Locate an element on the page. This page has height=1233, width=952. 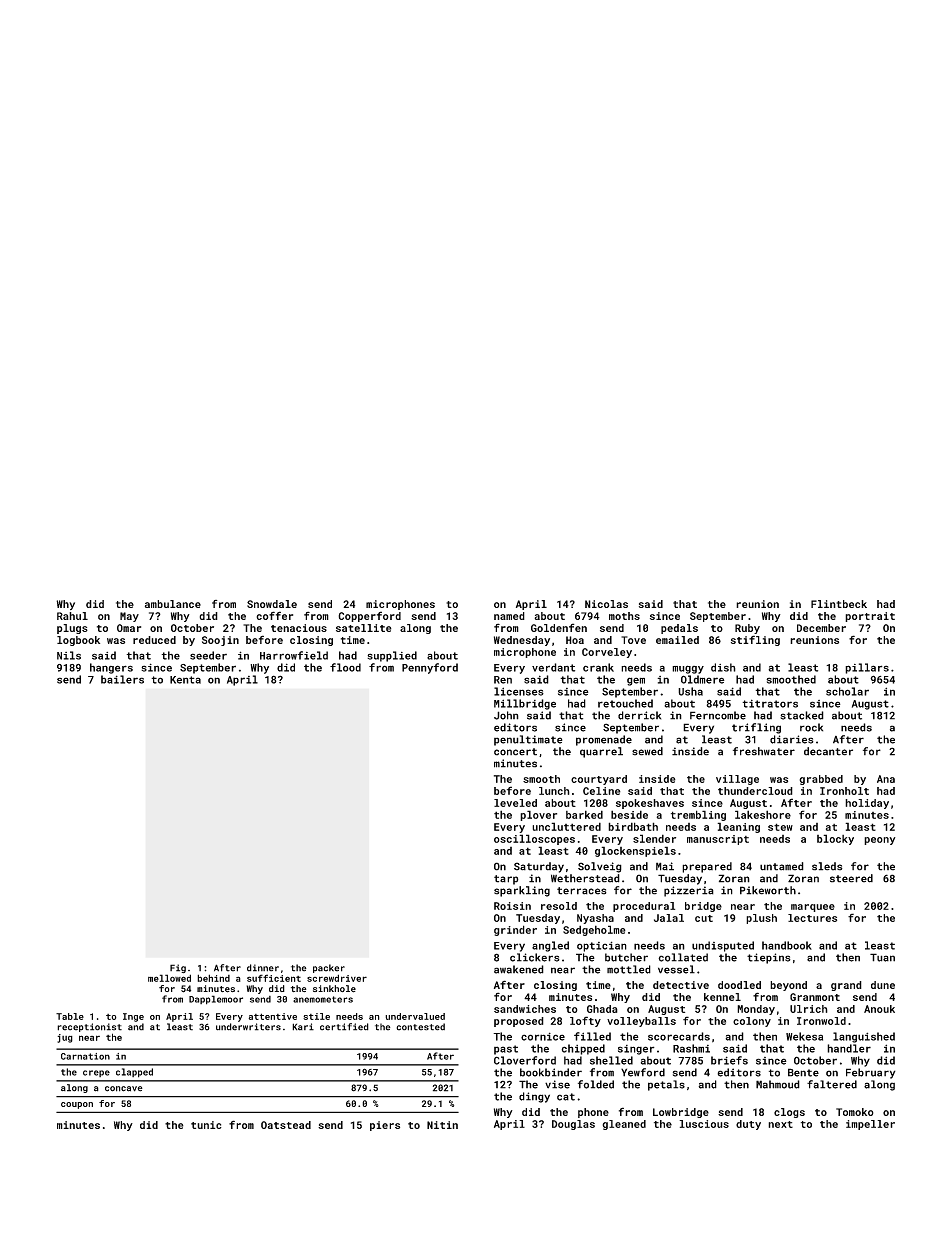
prepared is located at coordinates (707, 867).
